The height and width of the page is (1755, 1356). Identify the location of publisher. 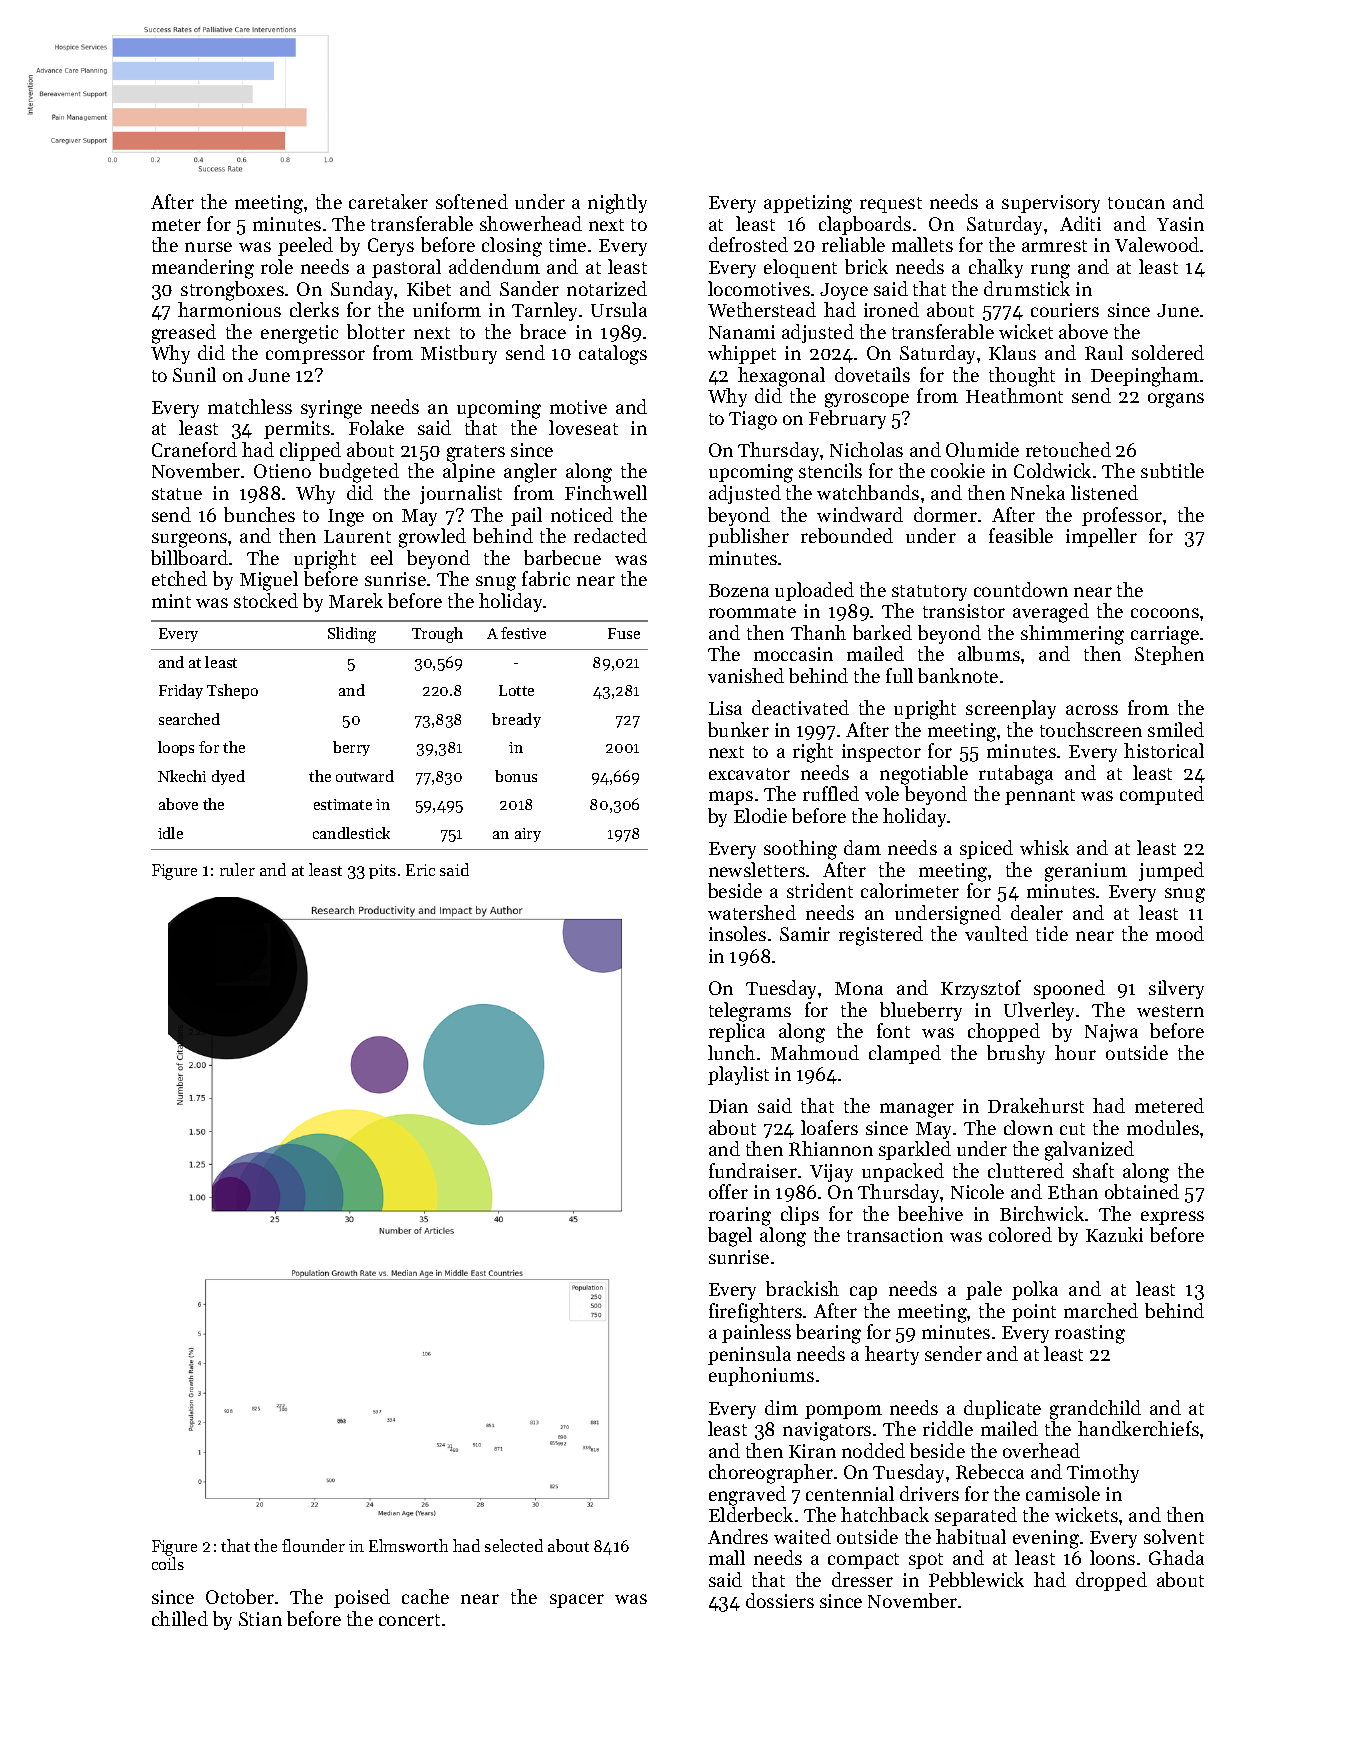
(748, 537).
